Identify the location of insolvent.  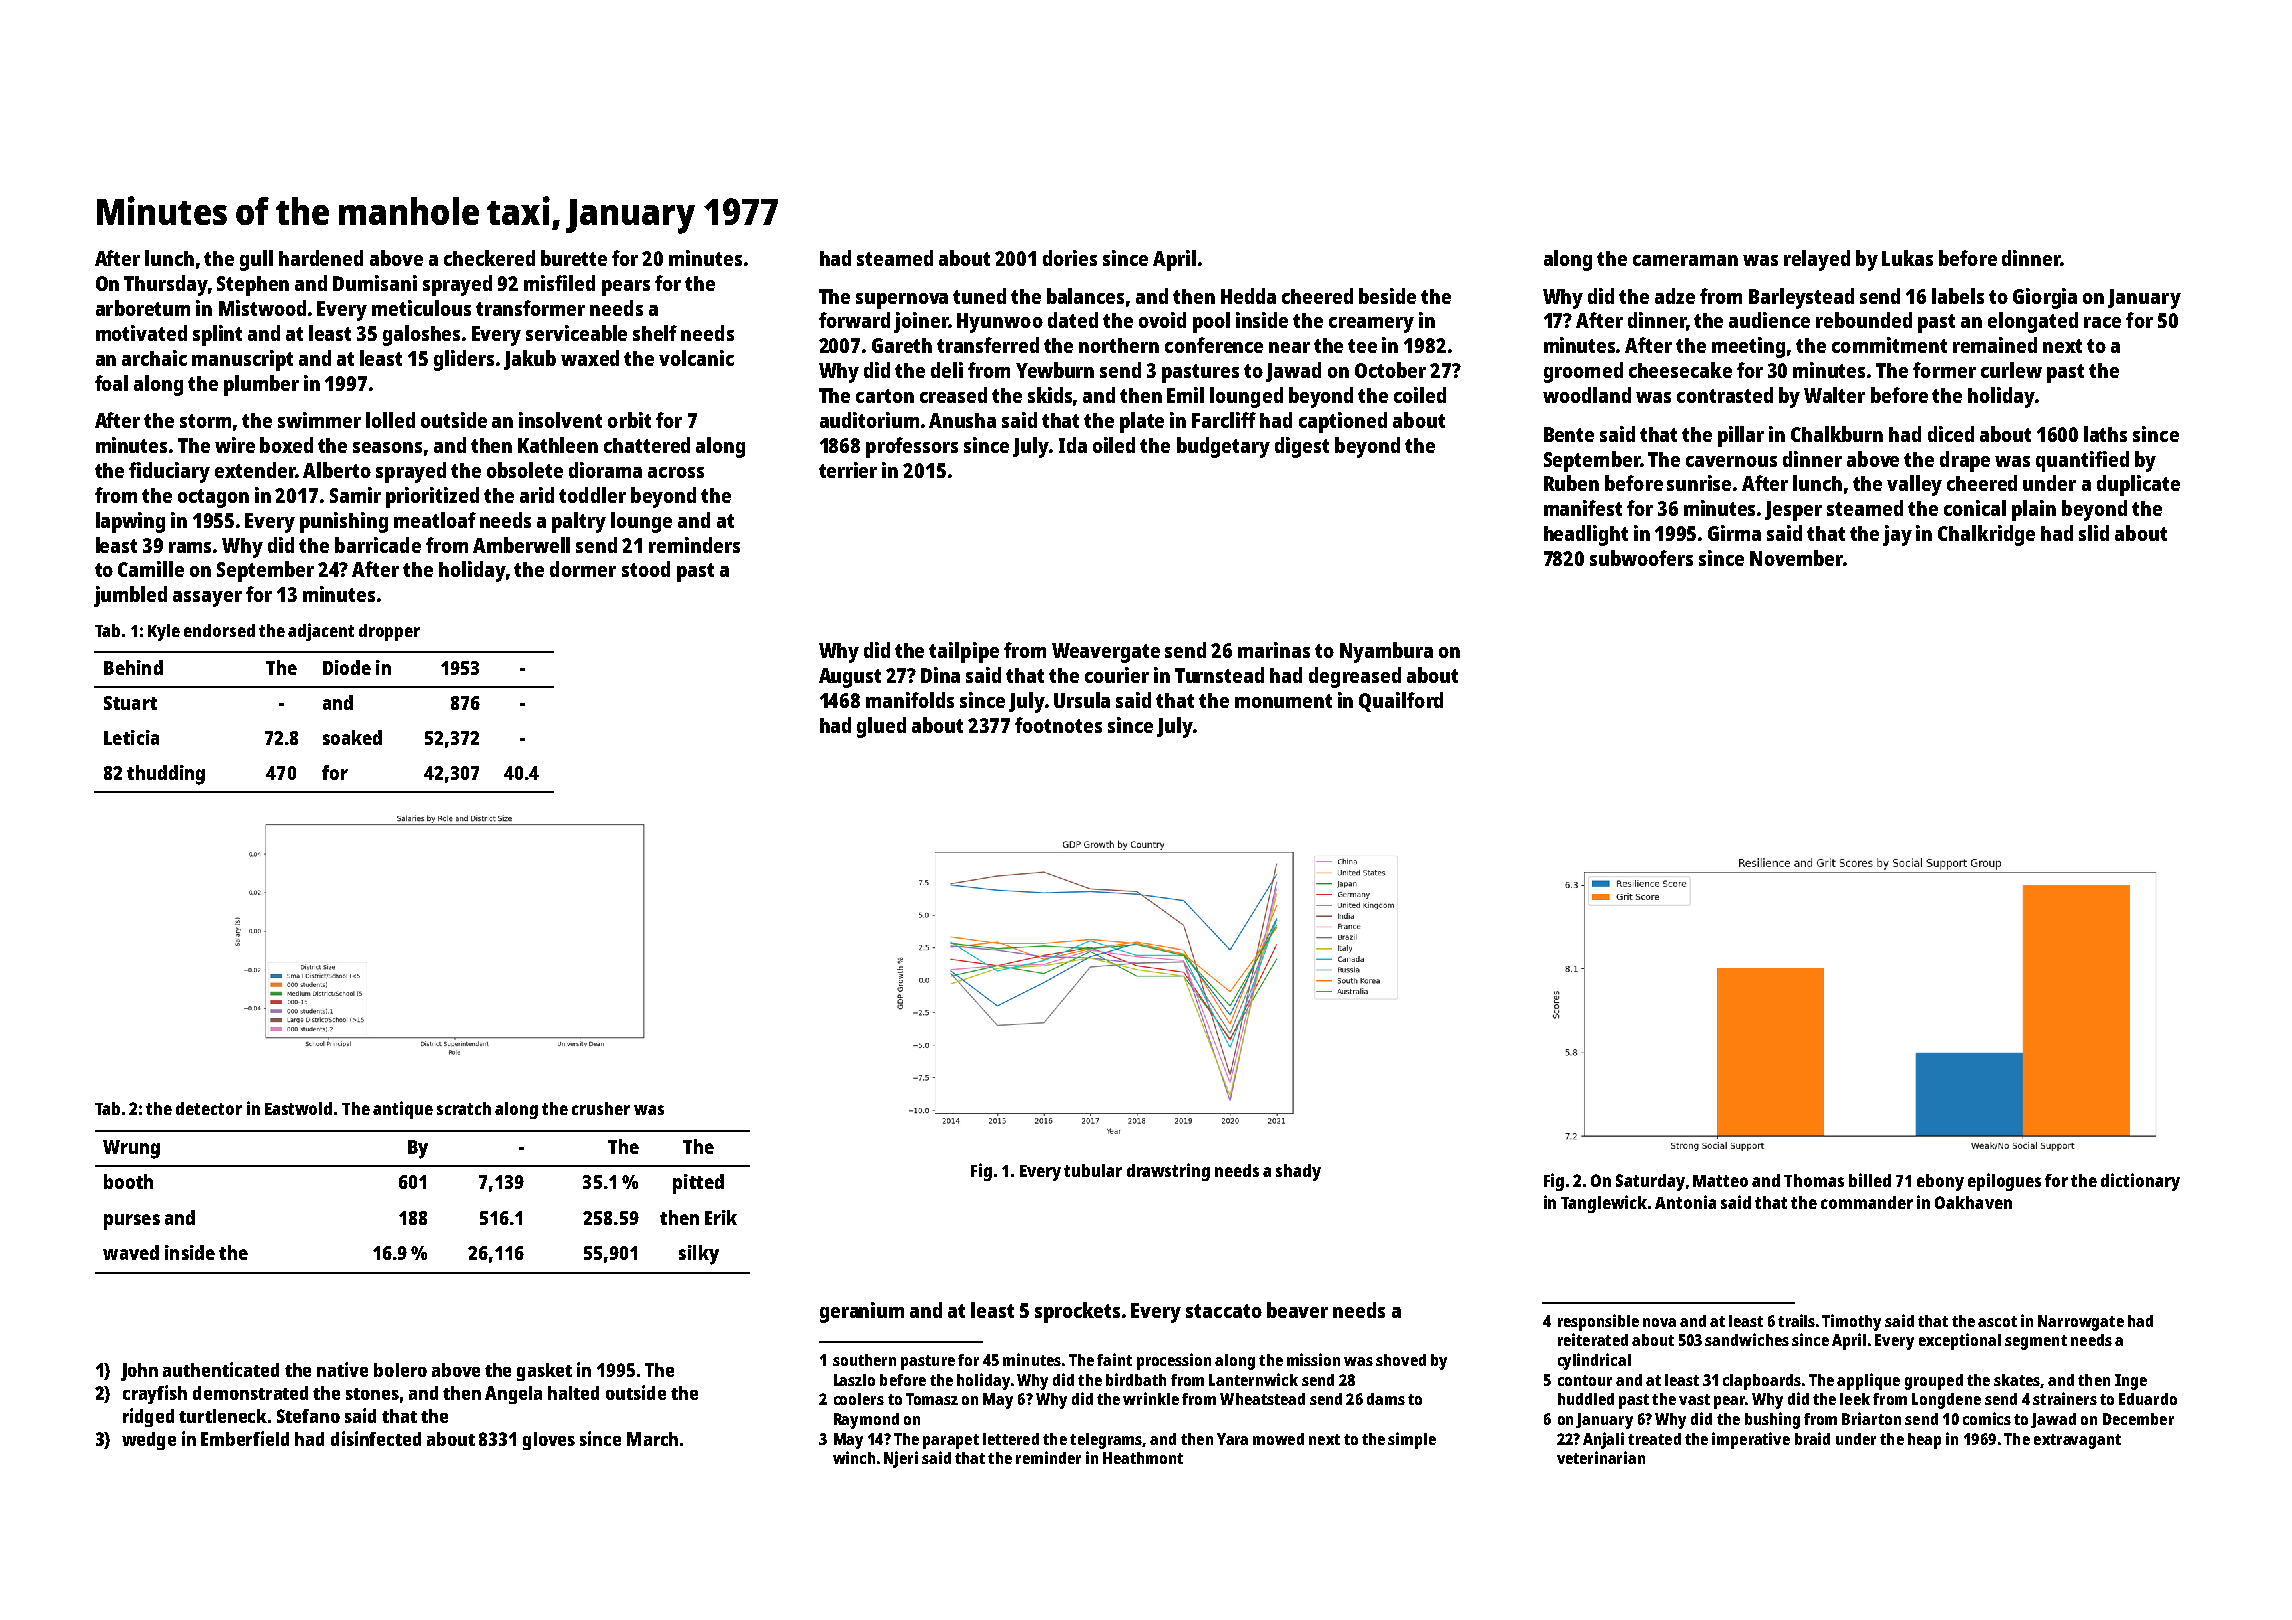
(560, 420).
